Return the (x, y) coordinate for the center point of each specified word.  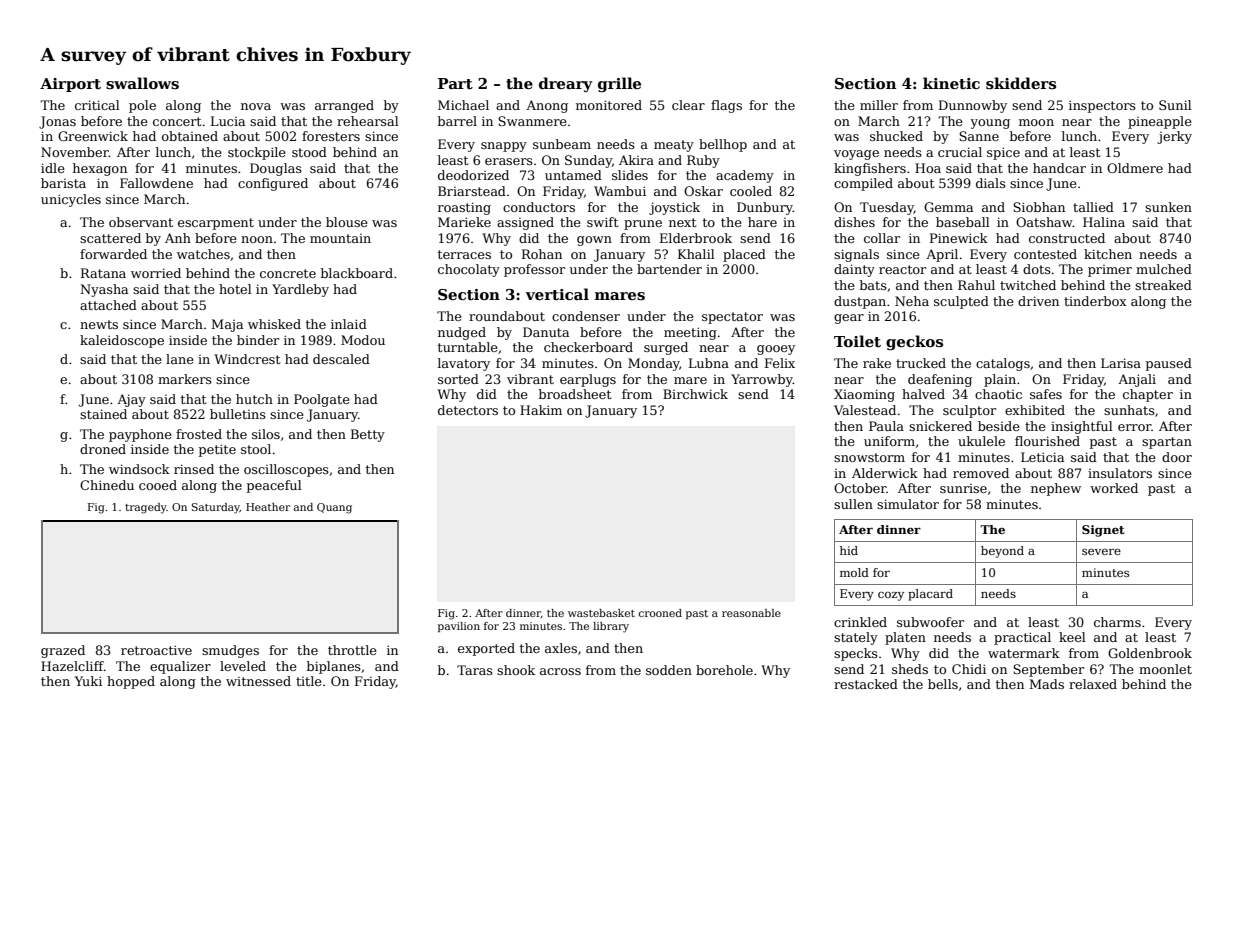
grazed (63, 651)
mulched (1164, 269)
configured (273, 184)
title (309, 681)
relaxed (1093, 684)
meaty (674, 146)
